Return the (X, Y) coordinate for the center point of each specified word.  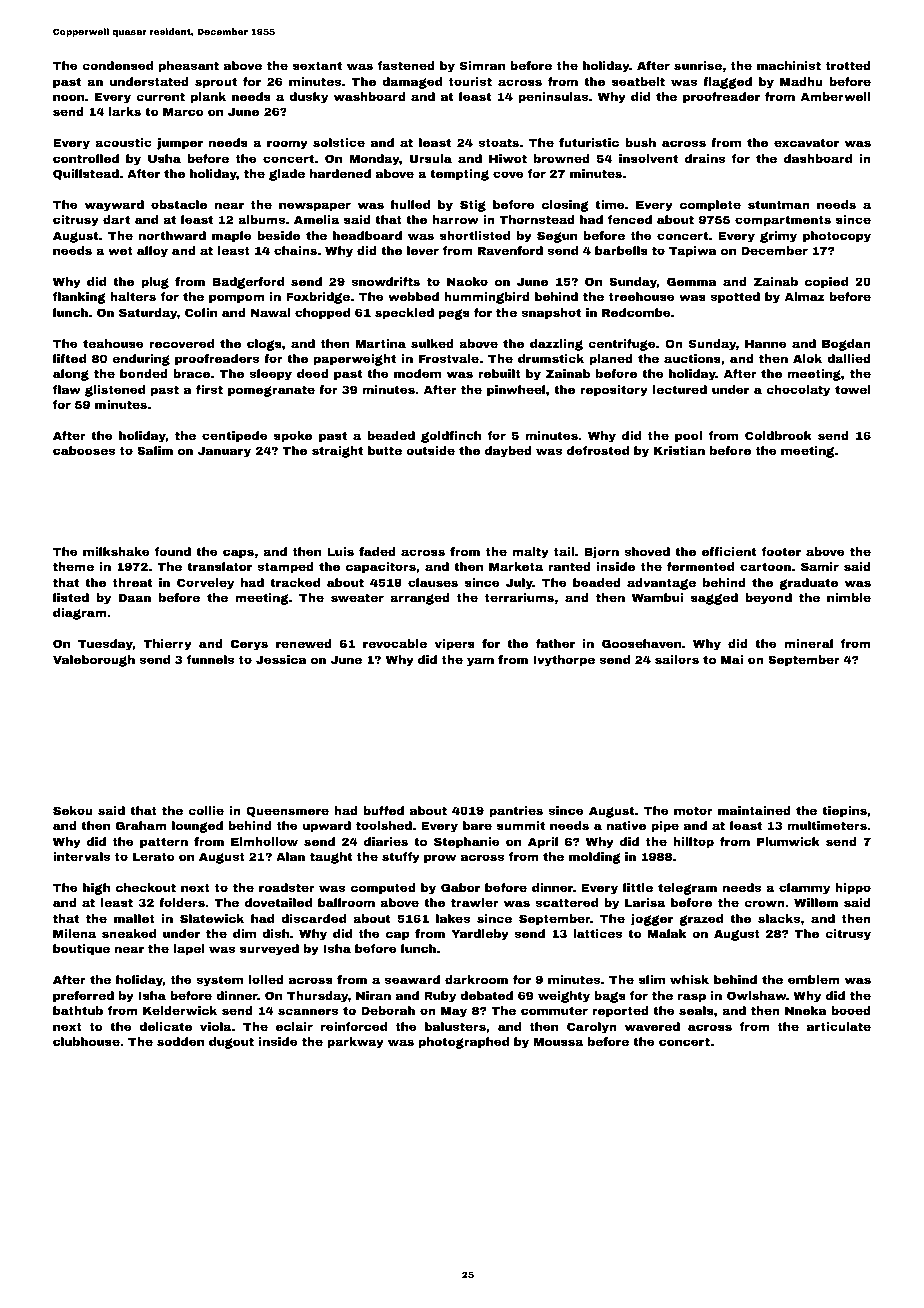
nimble (849, 597)
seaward (412, 979)
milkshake (116, 551)
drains (705, 158)
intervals (81, 856)
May (454, 1012)
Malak (667, 933)
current (160, 96)
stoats (498, 142)
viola (215, 1026)
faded (377, 551)
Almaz (804, 296)
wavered (652, 1026)
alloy (152, 252)
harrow (455, 219)
